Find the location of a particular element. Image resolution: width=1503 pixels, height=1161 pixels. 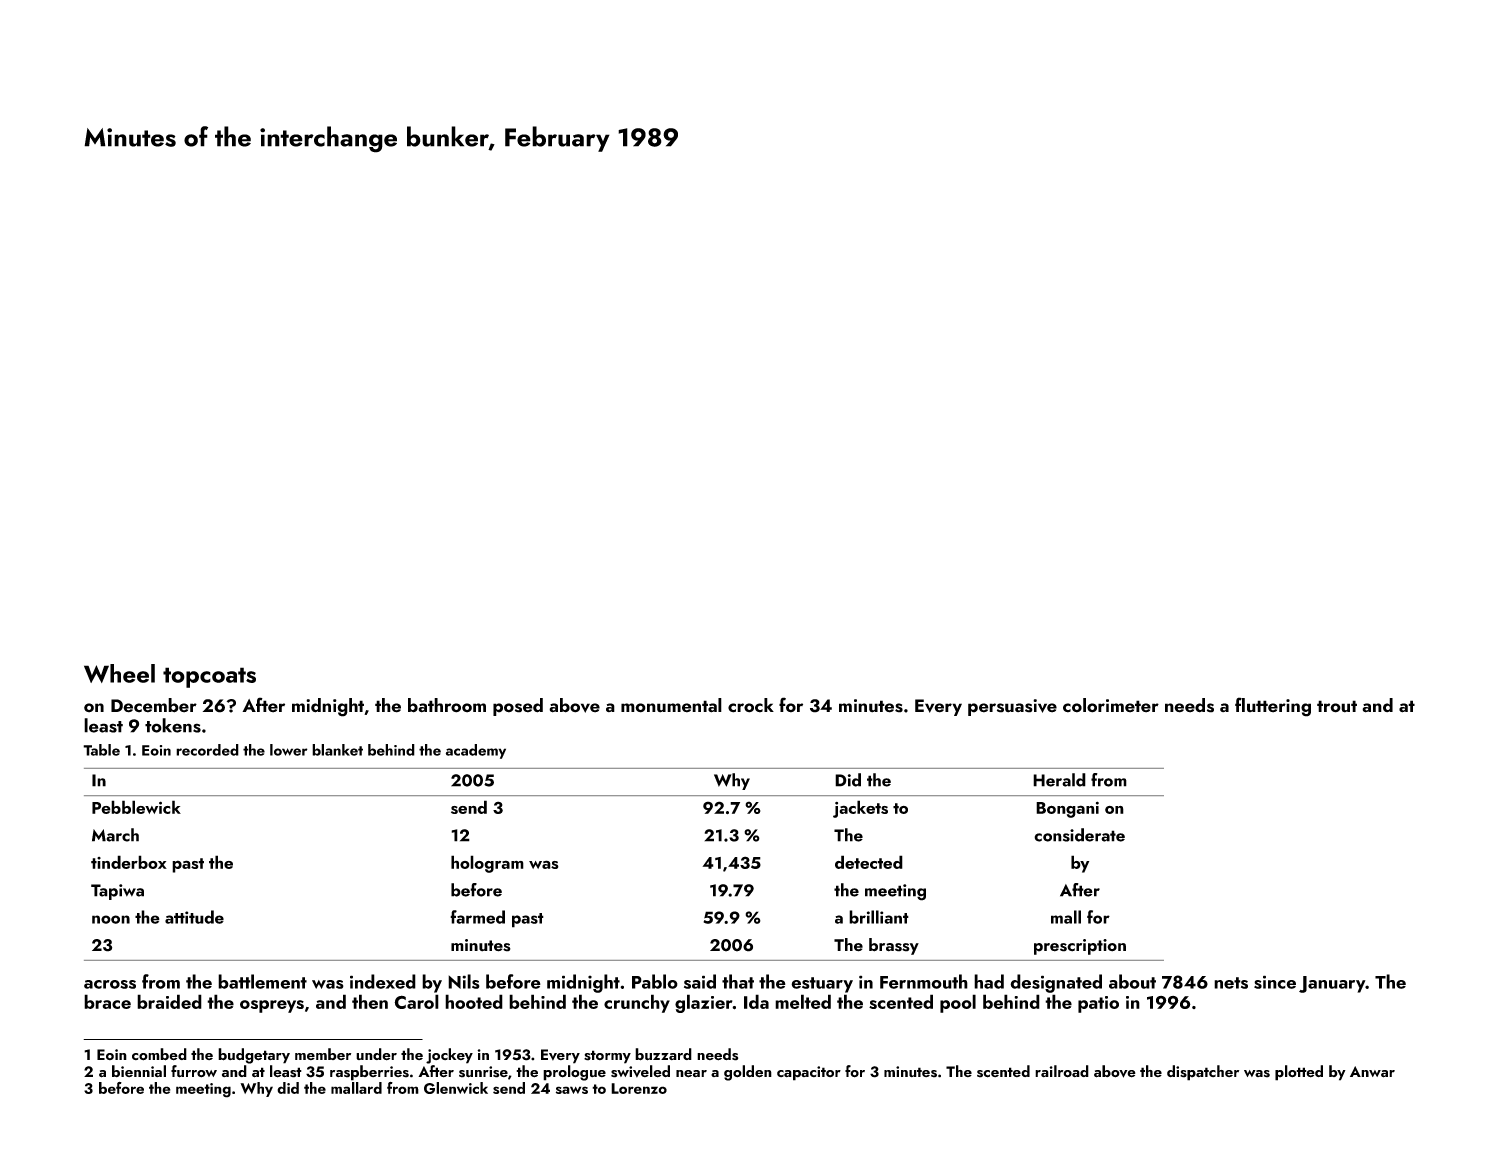

pool is located at coordinates (958, 1003).
